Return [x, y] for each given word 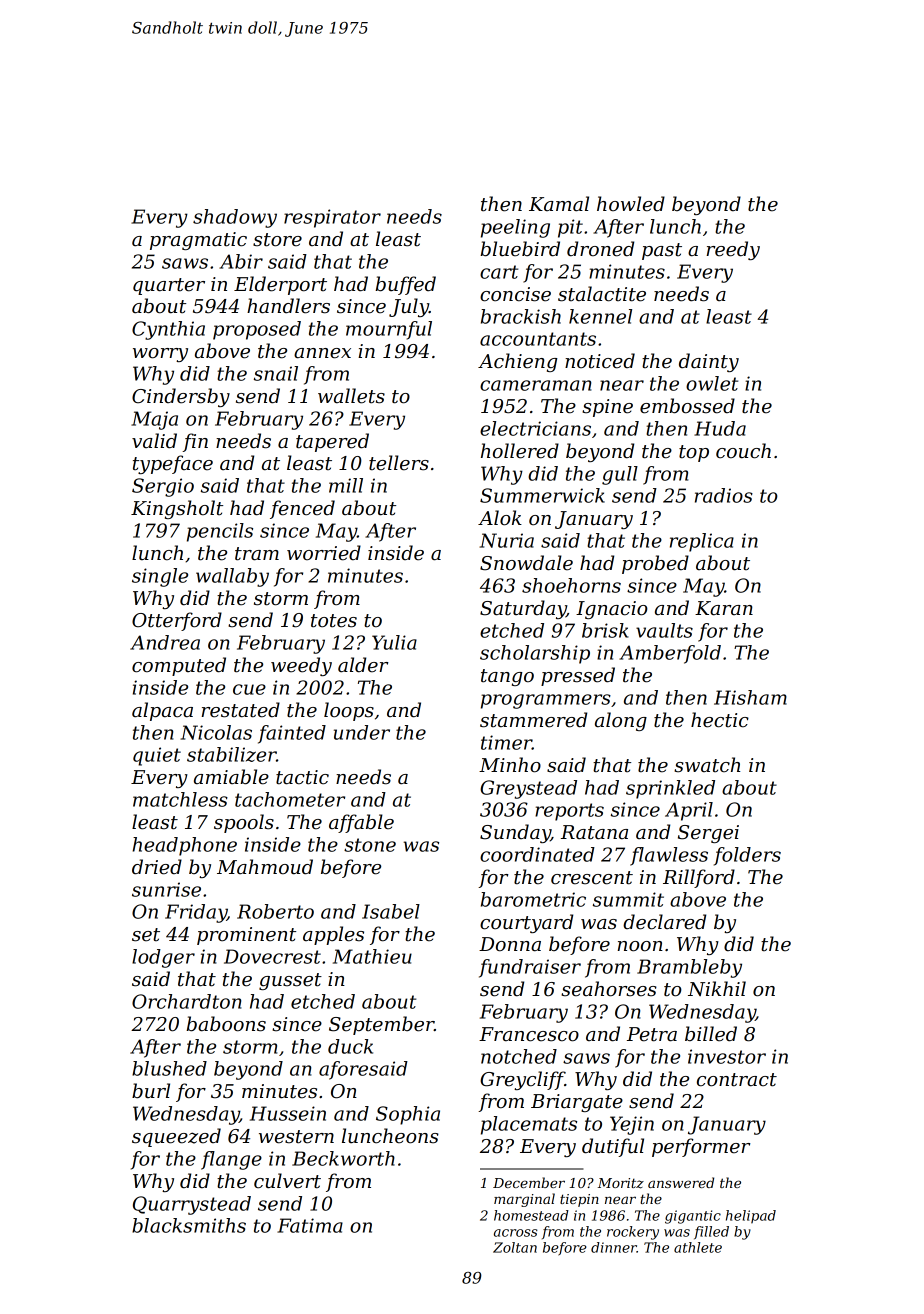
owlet [712, 383]
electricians [535, 428]
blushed [169, 1068]
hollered [520, 451]
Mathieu [372, 956]
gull [620, 475]
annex [322, 353]
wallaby [232, 577]
